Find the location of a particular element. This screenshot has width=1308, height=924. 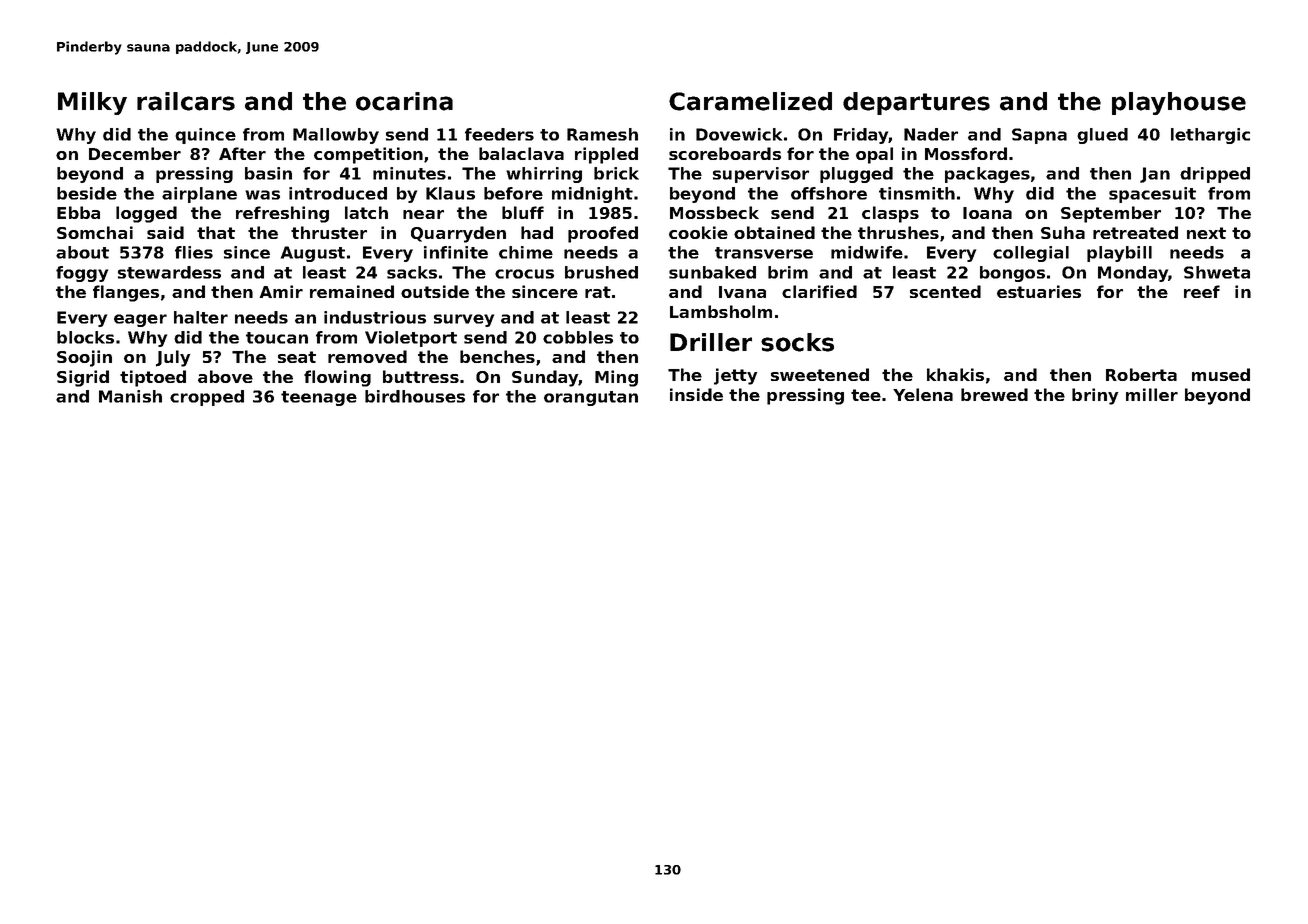

toucan is located at coordinates (277, 338).
